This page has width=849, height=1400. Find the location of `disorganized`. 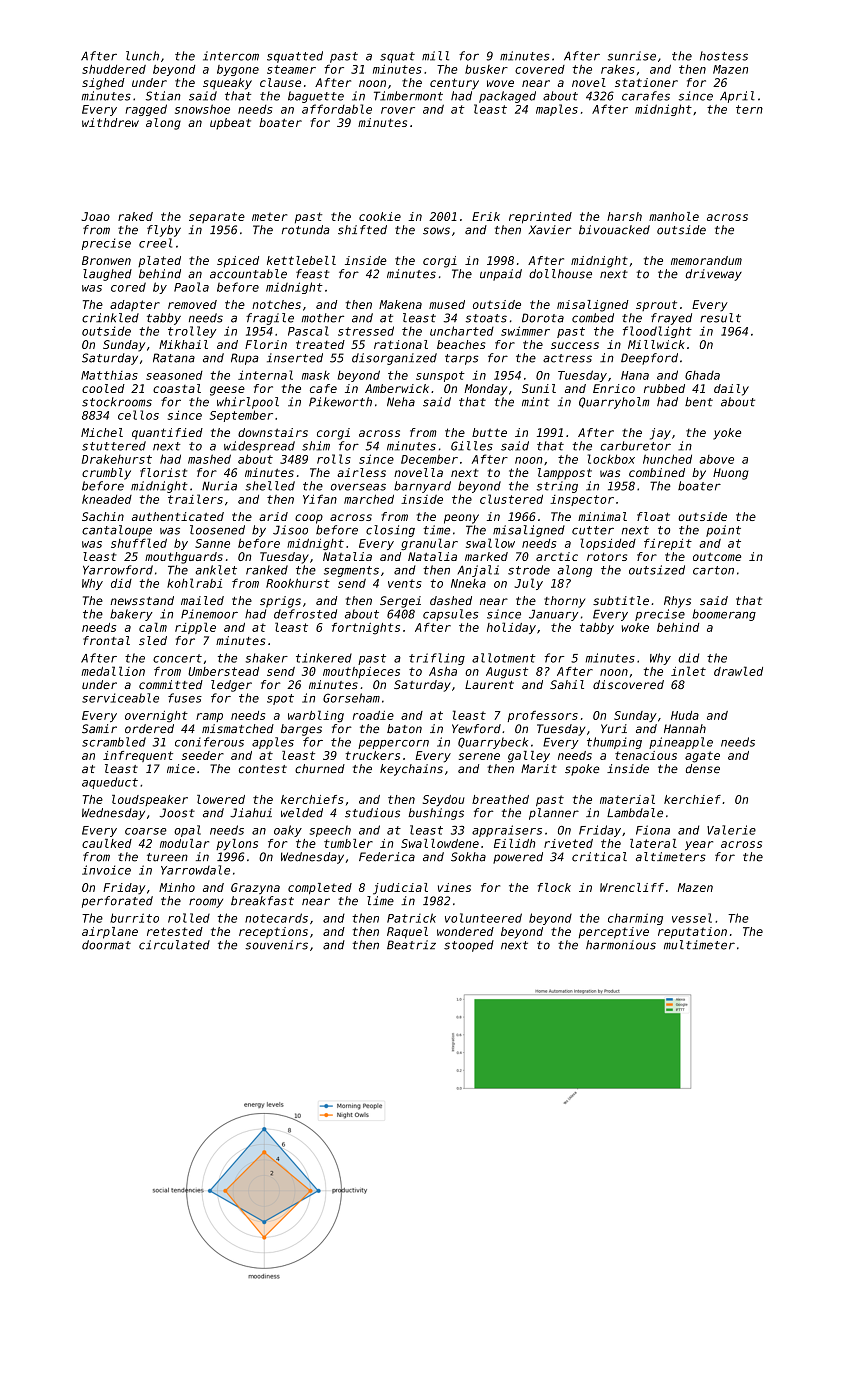

disorganized is located at coordinates (394, 359).
